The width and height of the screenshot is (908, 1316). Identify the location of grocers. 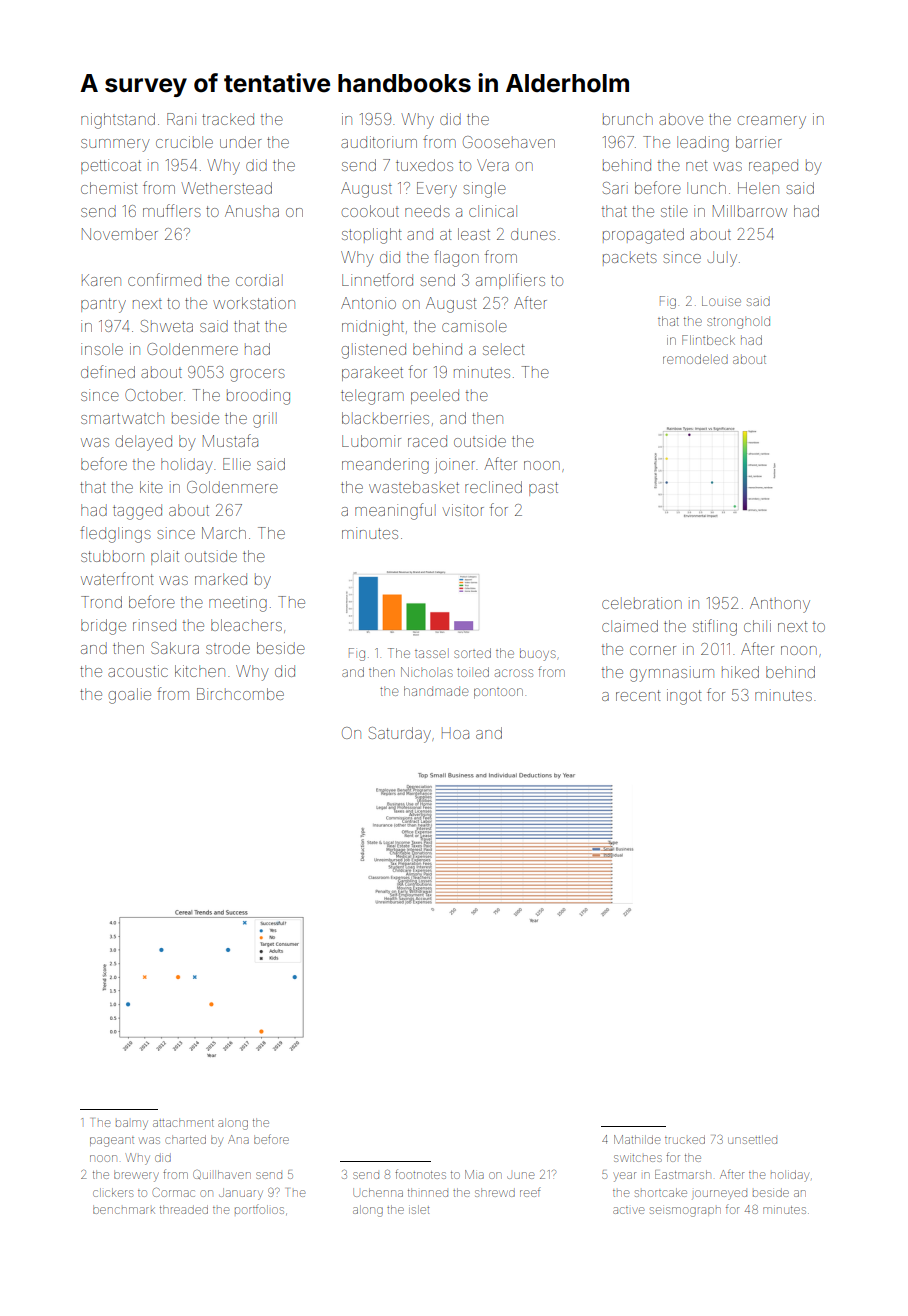
(257, 375).
